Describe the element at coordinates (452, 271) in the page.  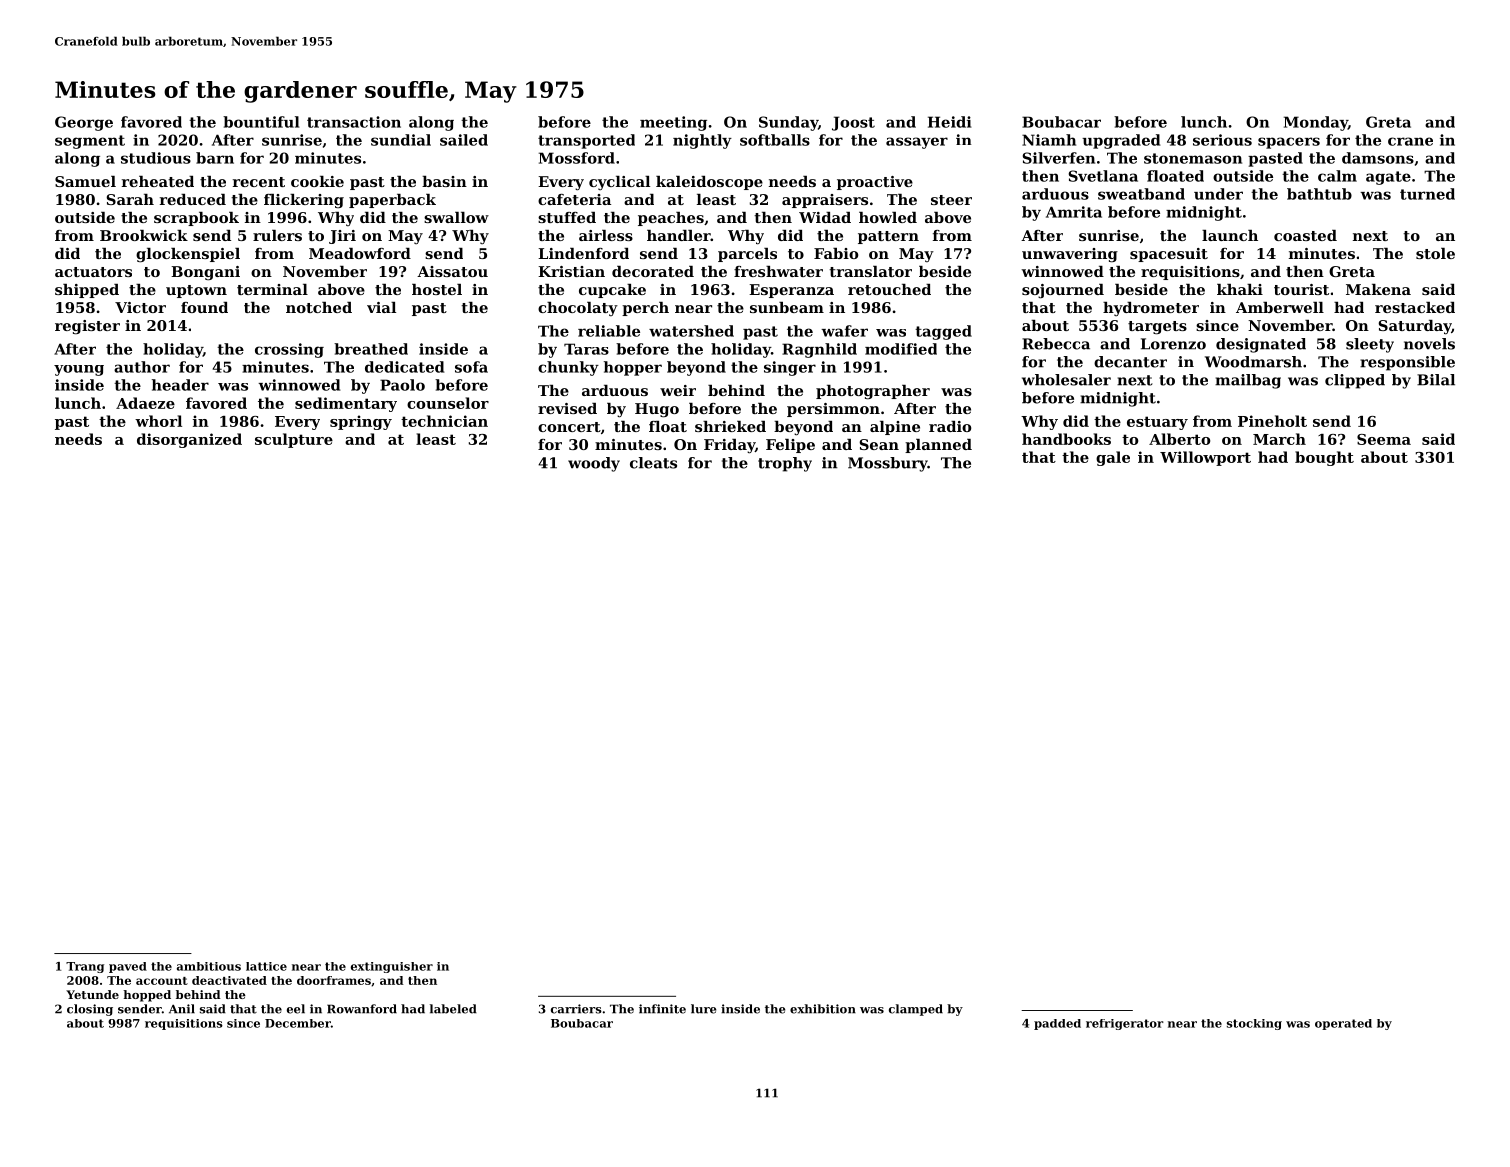
I see `Aissatou` at that location.
